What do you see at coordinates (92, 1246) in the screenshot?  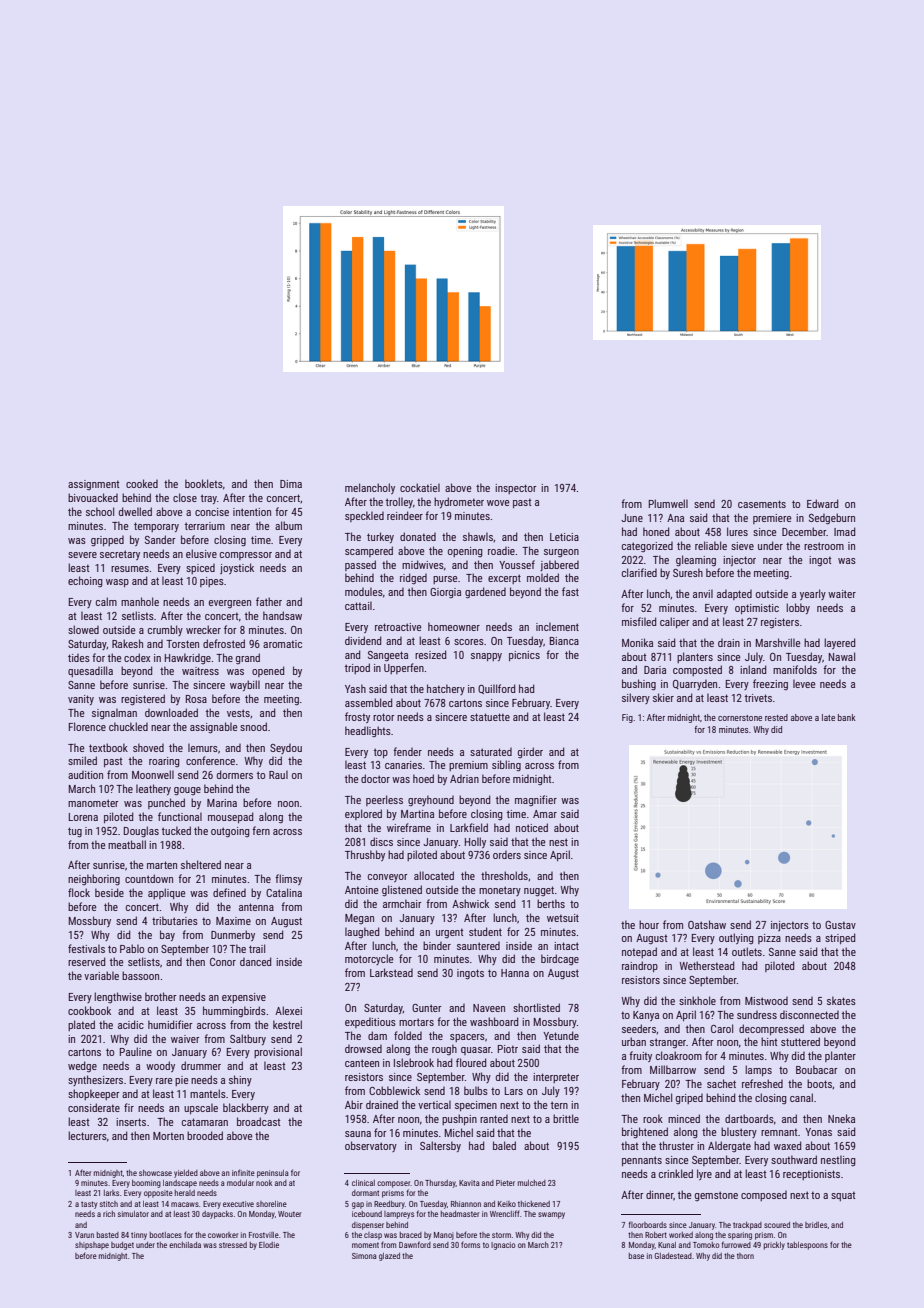 I see `shipshape` at bounding box center [92, 1246].
